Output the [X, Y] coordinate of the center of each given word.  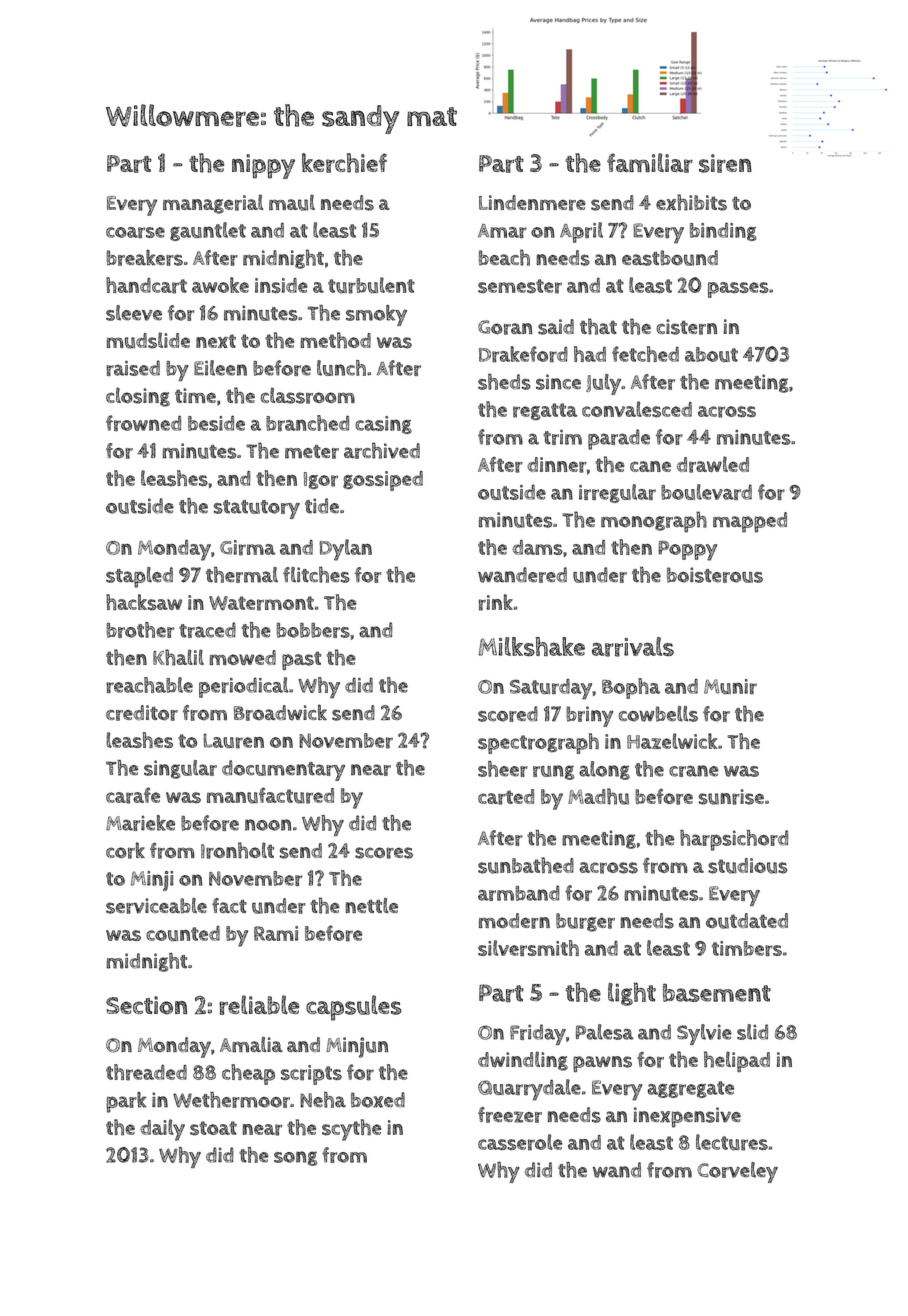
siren [725, 163]
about [711, 354]
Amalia [251, 1045]
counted [183, 933]
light [632, 994]
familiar [650, 163]
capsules [354, 1008]
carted [506, 797]
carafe [133, 795]
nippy [263, 166]
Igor [321, 480]
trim [562, 437]
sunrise [731, 797]
